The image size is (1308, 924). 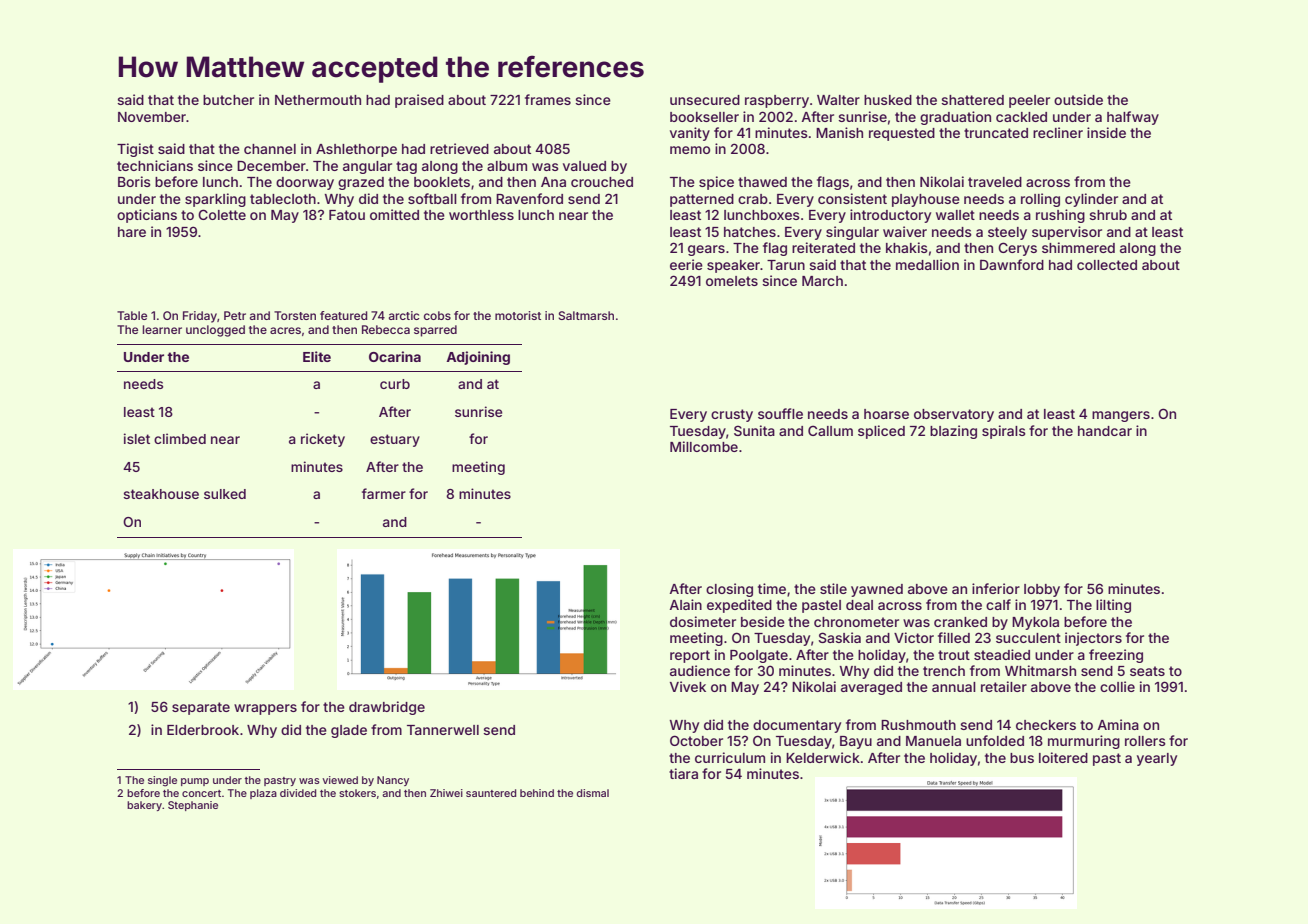 What do you see at coordinates (195, 782) in the image?
I see `pump` at bounding box center [195, 782].
